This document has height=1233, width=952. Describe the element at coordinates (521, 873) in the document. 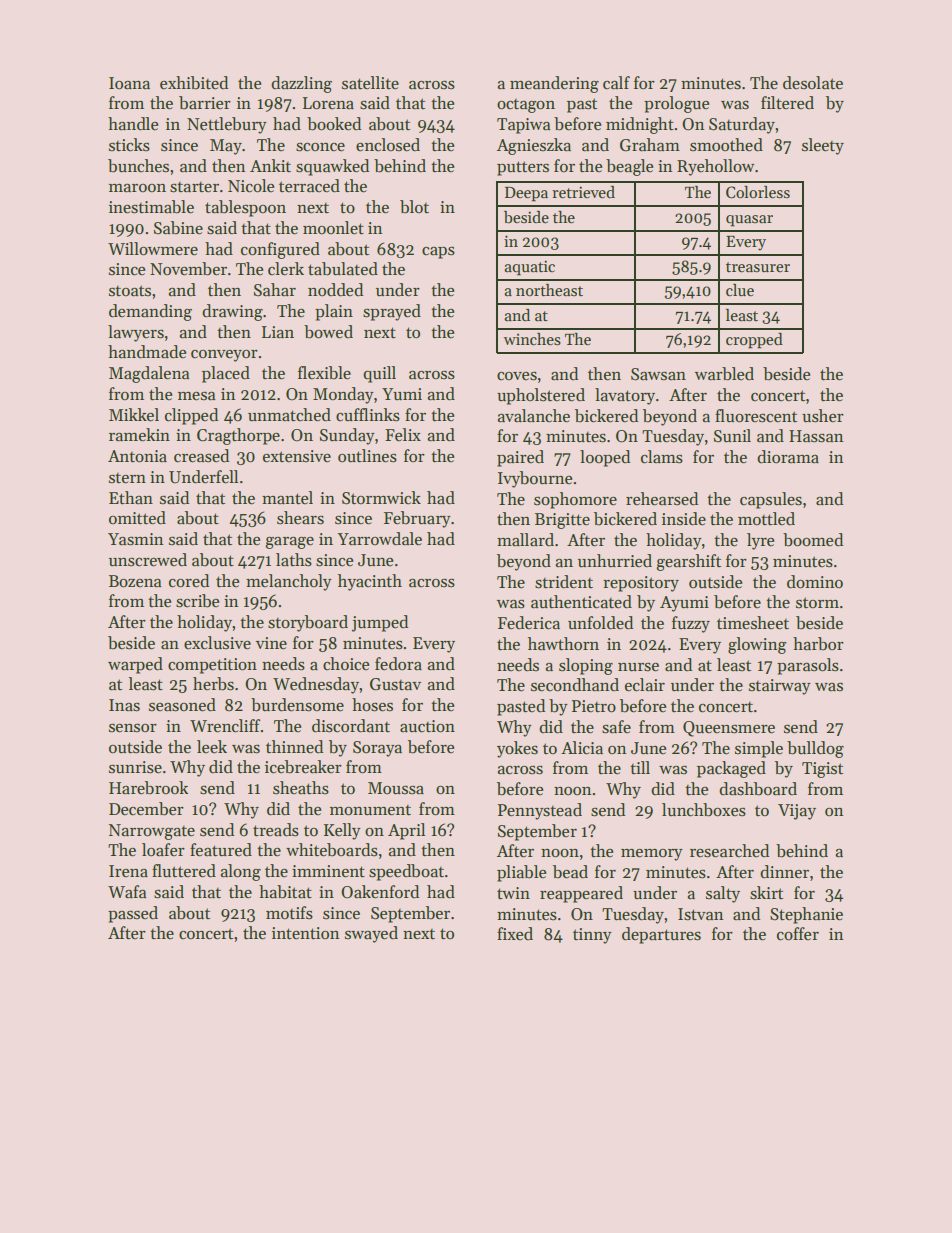

I see `pliable` at that location.
